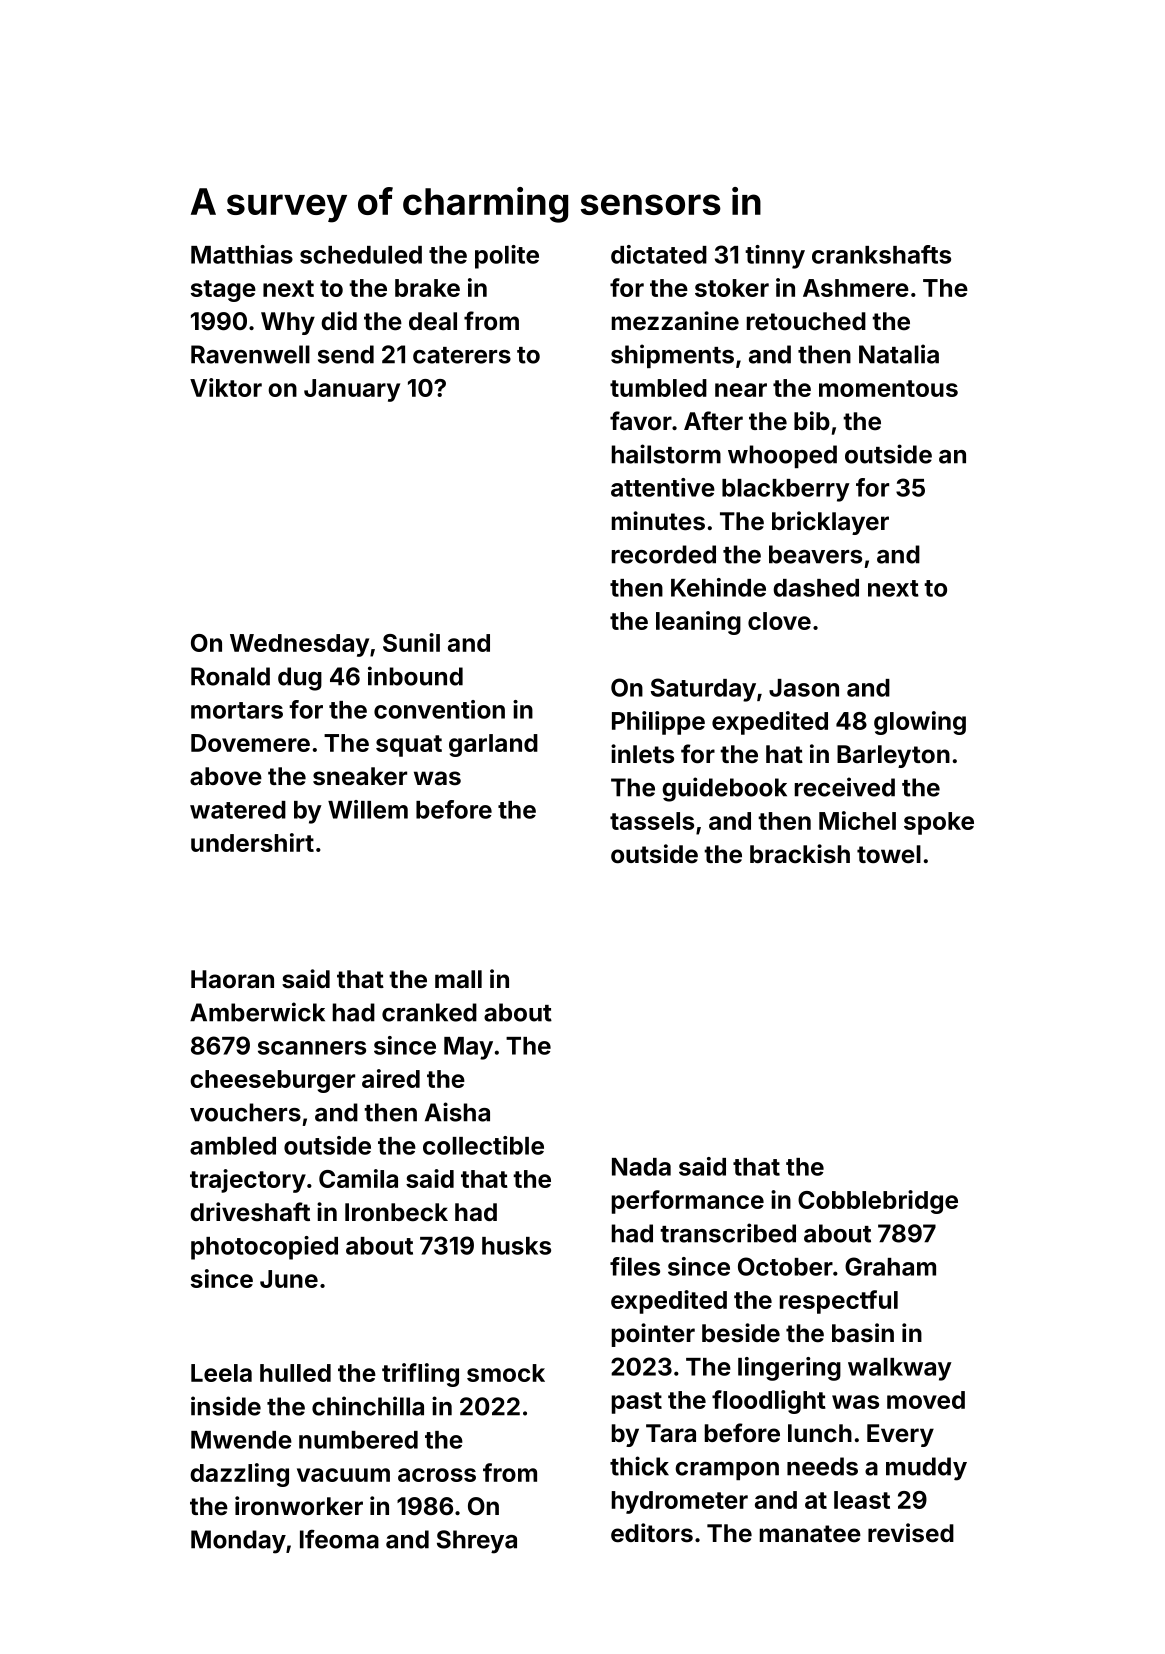  Describe the element at coordinates (339, 1539) in the screenshot. I see `Ifeoma` at that location.
